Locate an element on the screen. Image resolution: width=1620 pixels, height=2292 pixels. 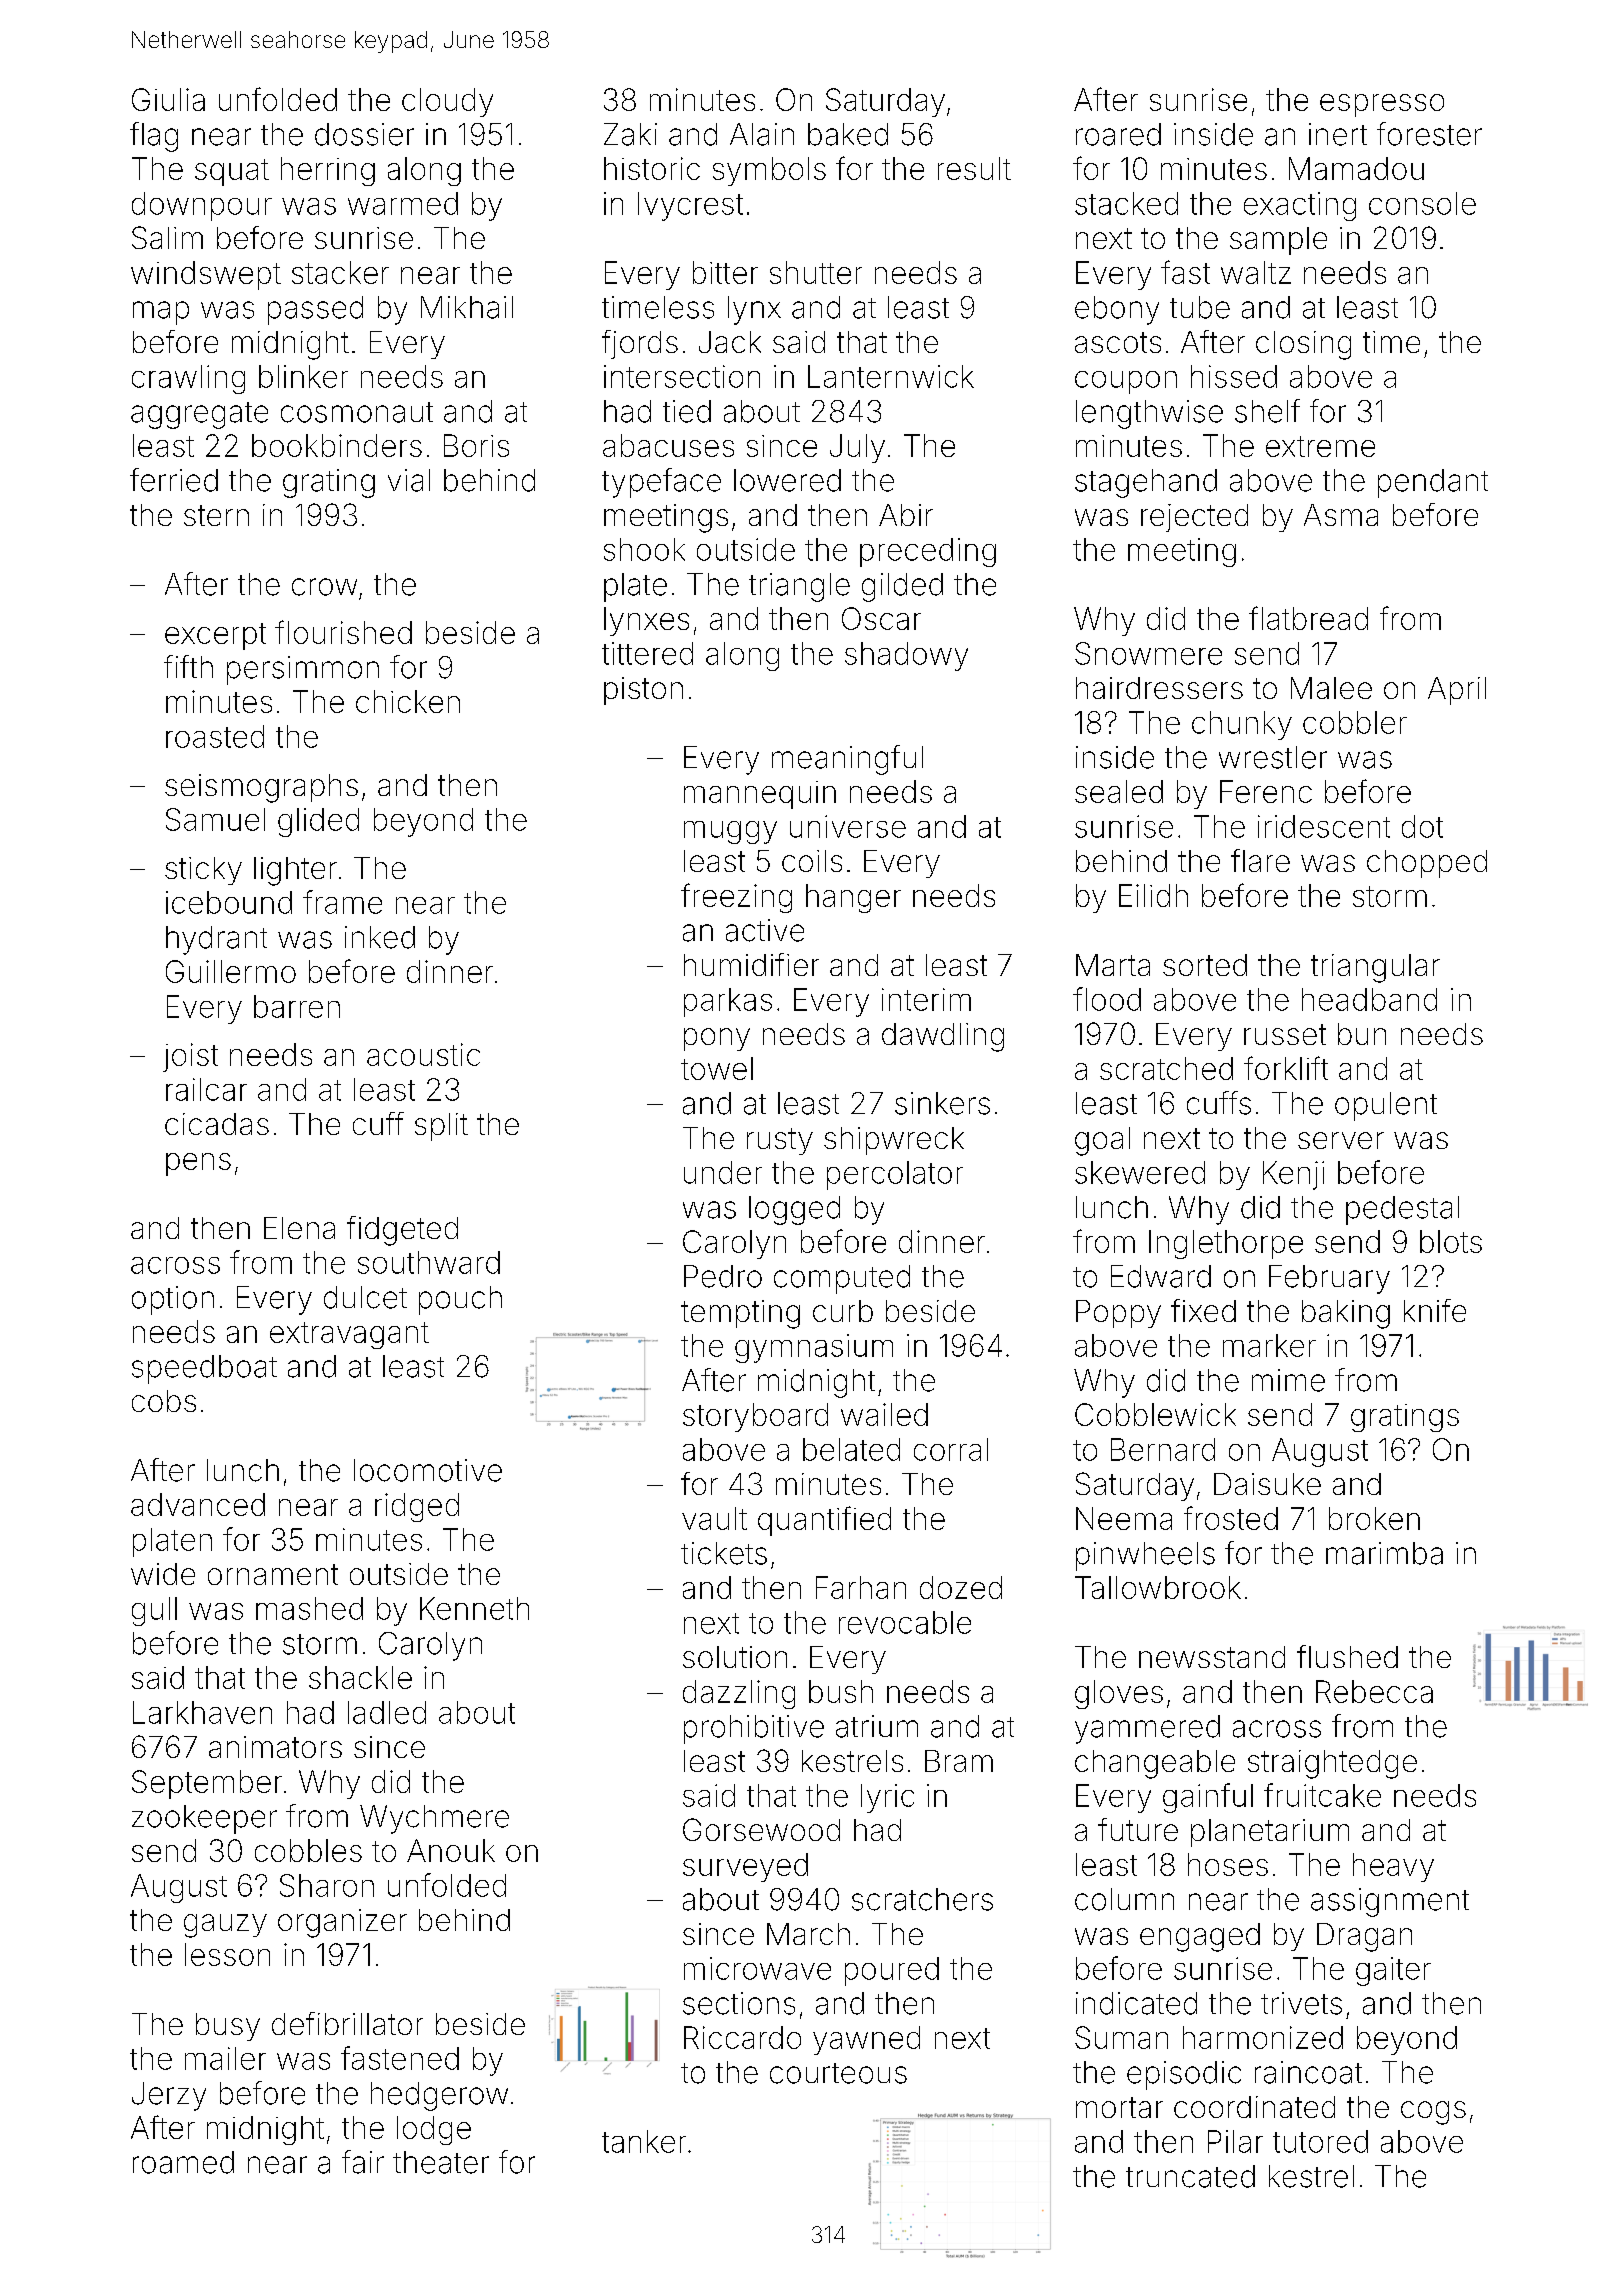
sections is located at coordinates (739, 2003).
